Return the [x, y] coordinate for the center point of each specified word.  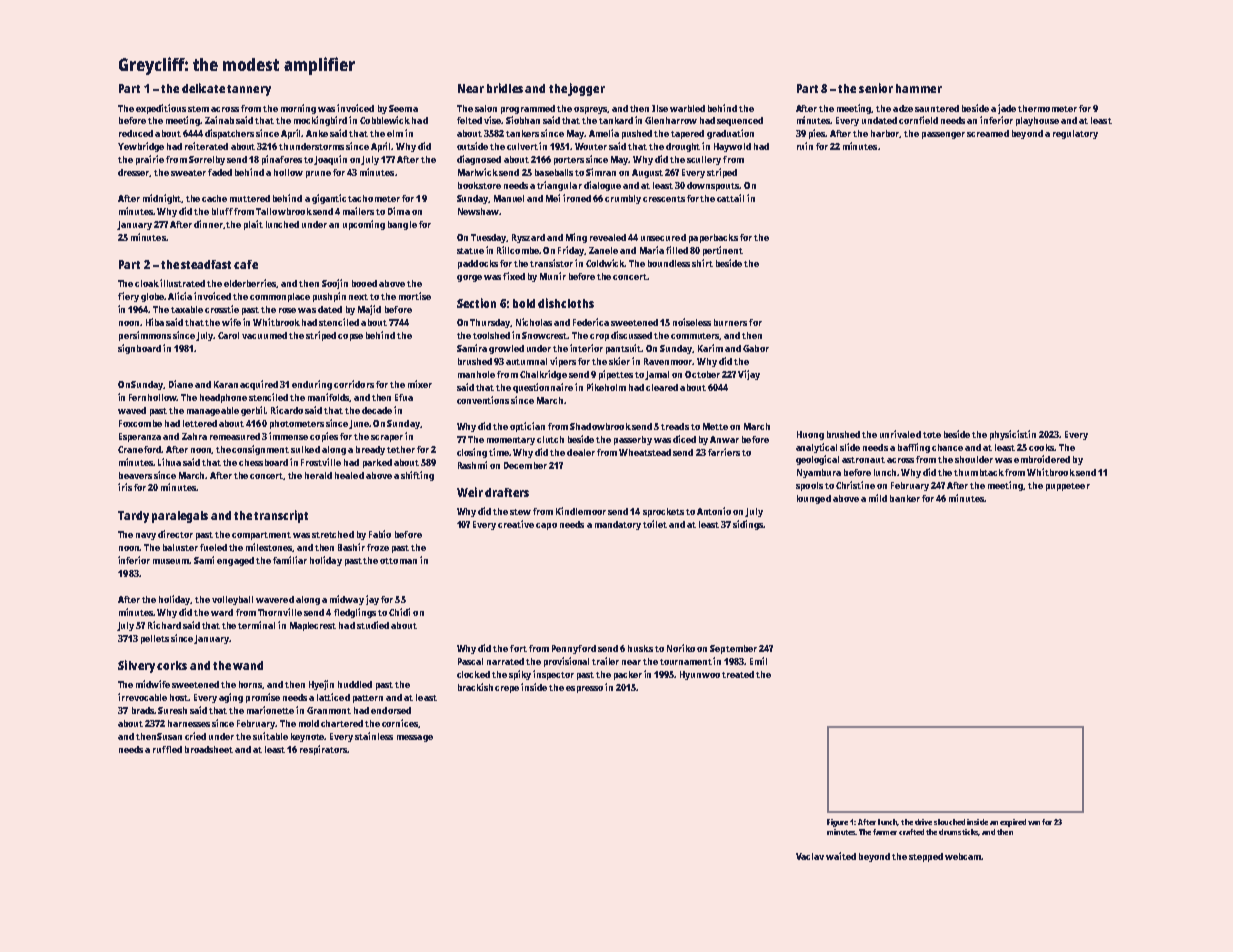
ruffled [167, 749]
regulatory [1075, 134]
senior [876, 88]
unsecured [663, 237]
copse [350, 337]
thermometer [1047, 108]
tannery [249, 90]
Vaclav [810, 856]
